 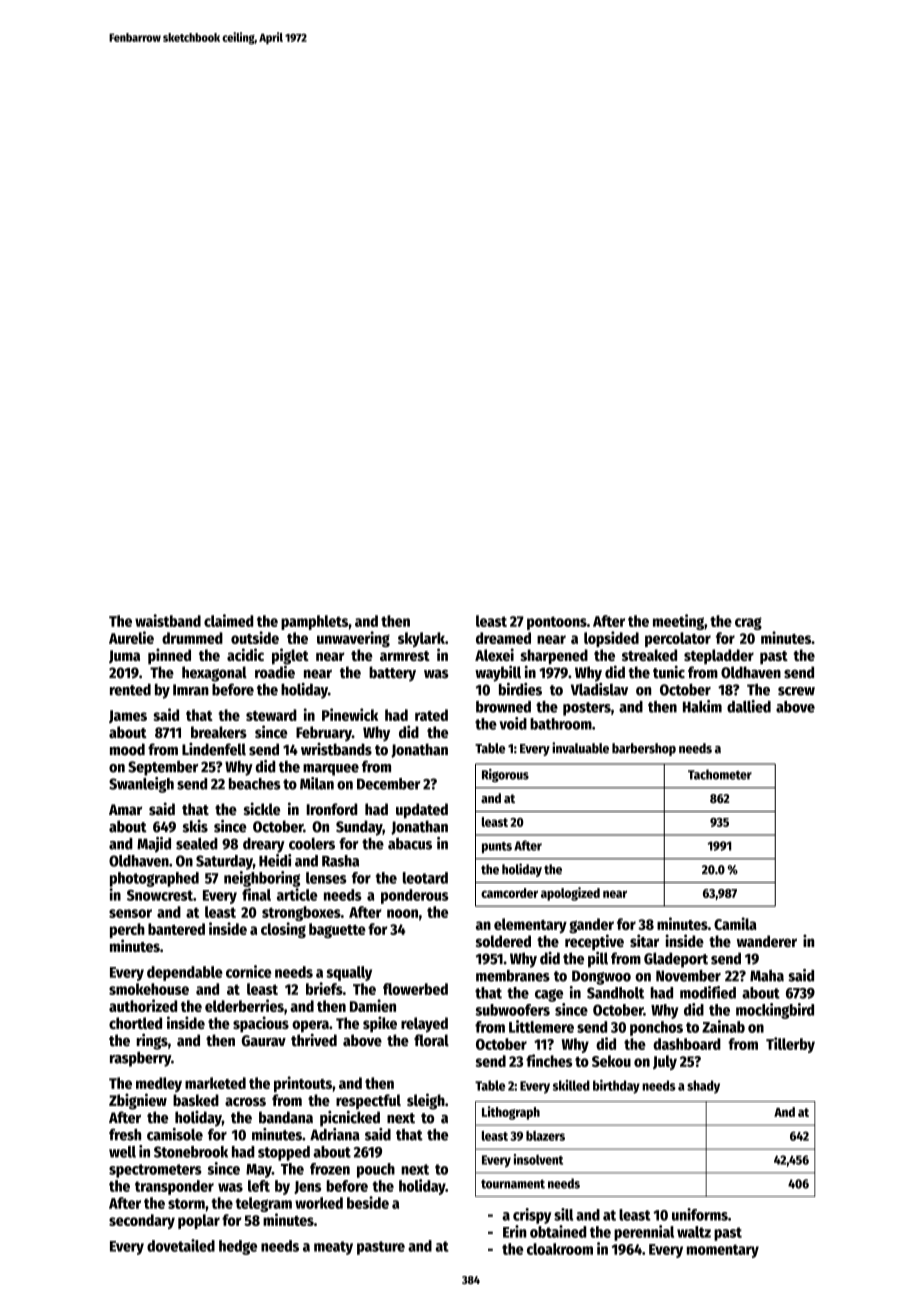 What do you see at coordinates (154, 879) in the screenshot?
I see `photographed` at bounding box center [154, 879].
